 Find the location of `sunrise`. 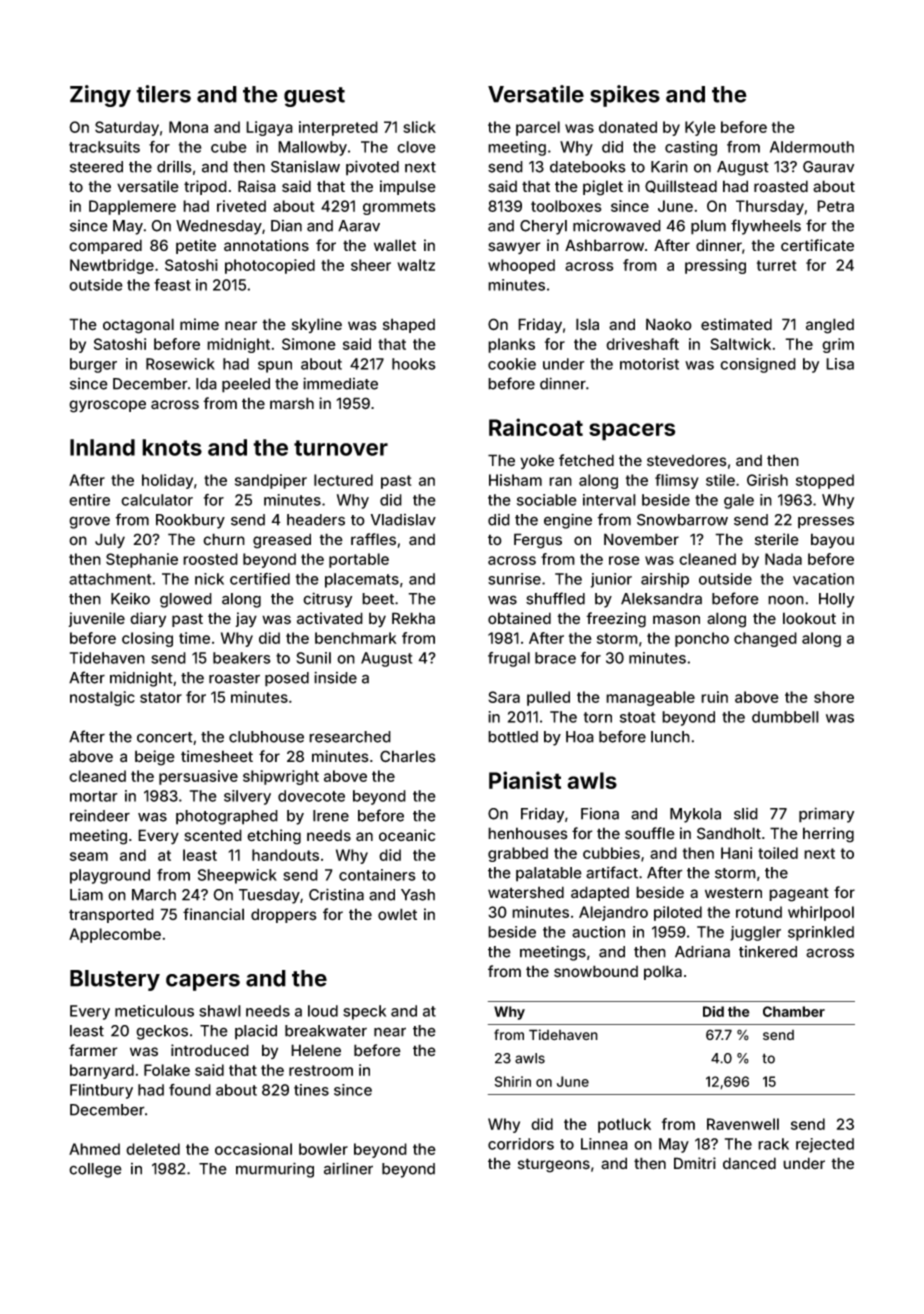

sunrise is located at coordinates (514, 579).
